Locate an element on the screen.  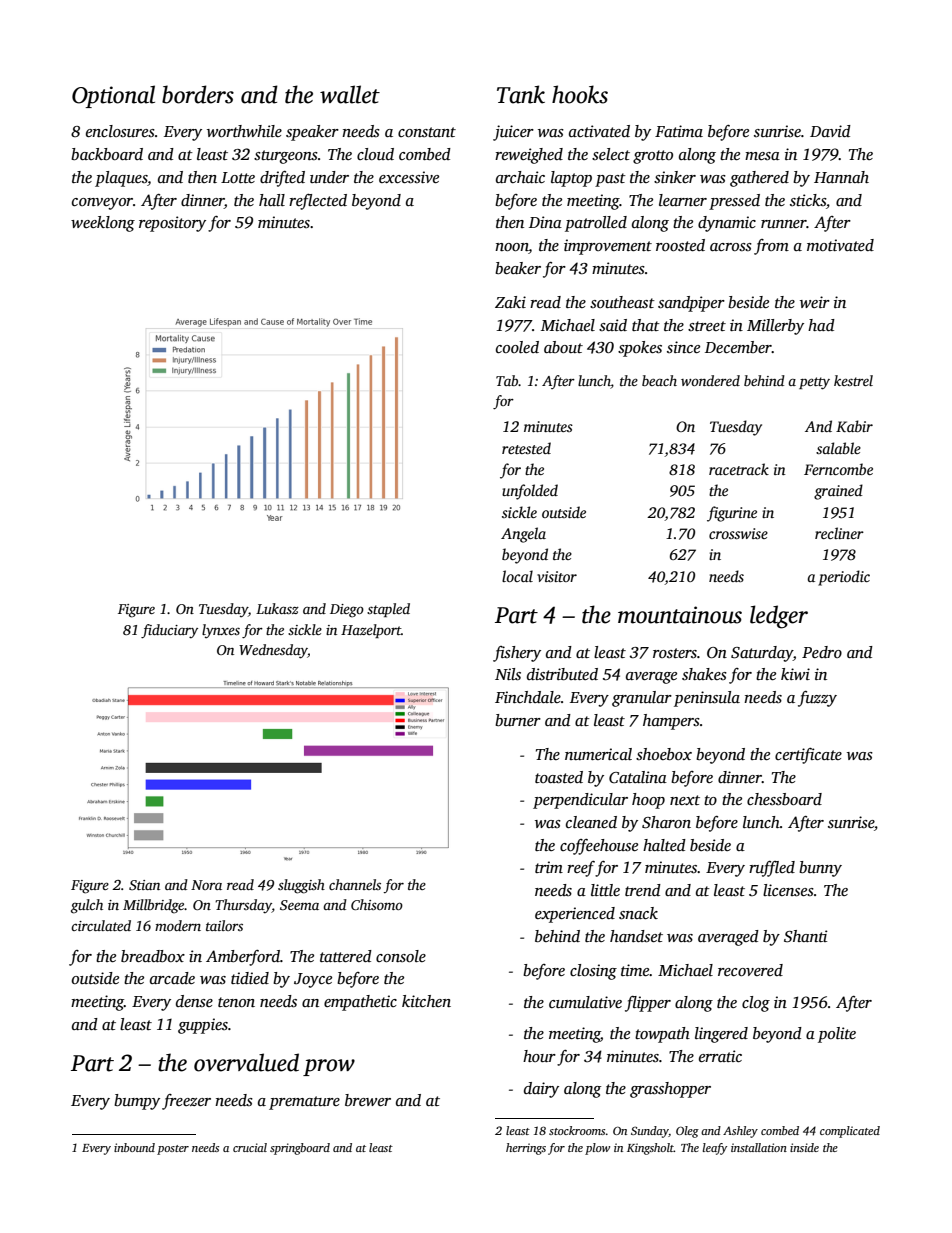
tenon is located at coordinates (236, 1002).
